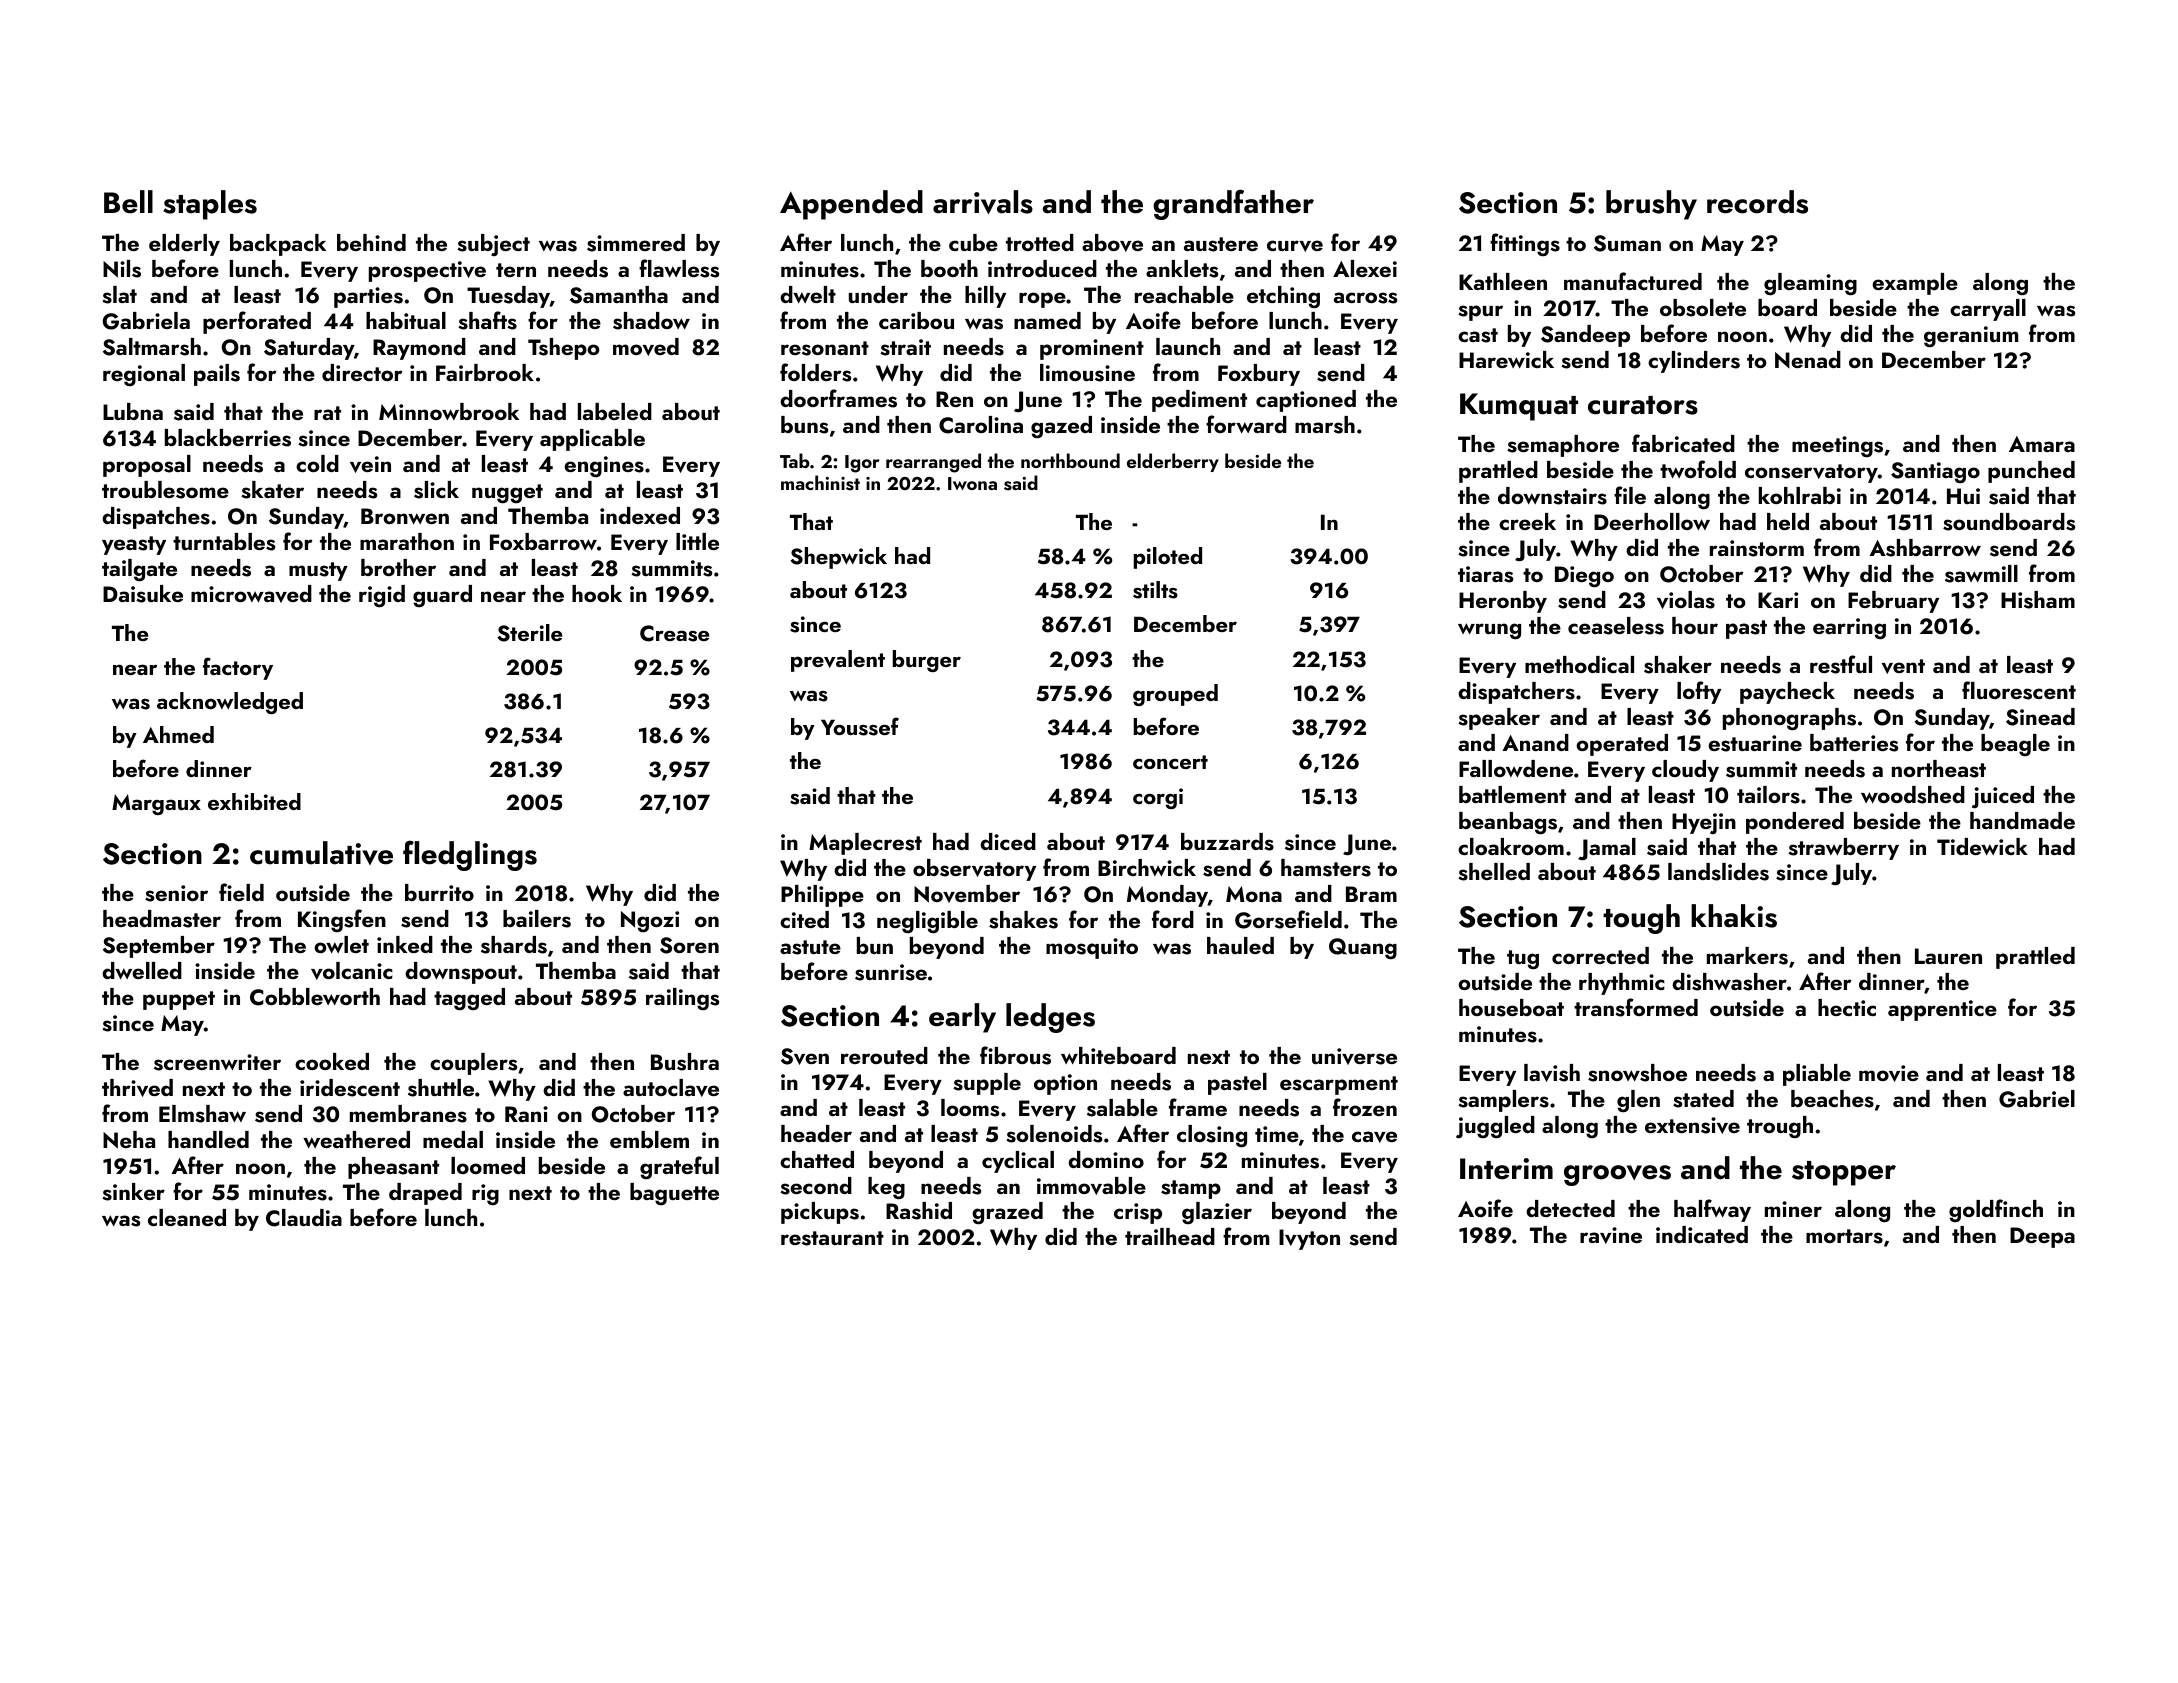 This image has height=1683, width=2178. I want to click on Sterile, so click(529, 633).
